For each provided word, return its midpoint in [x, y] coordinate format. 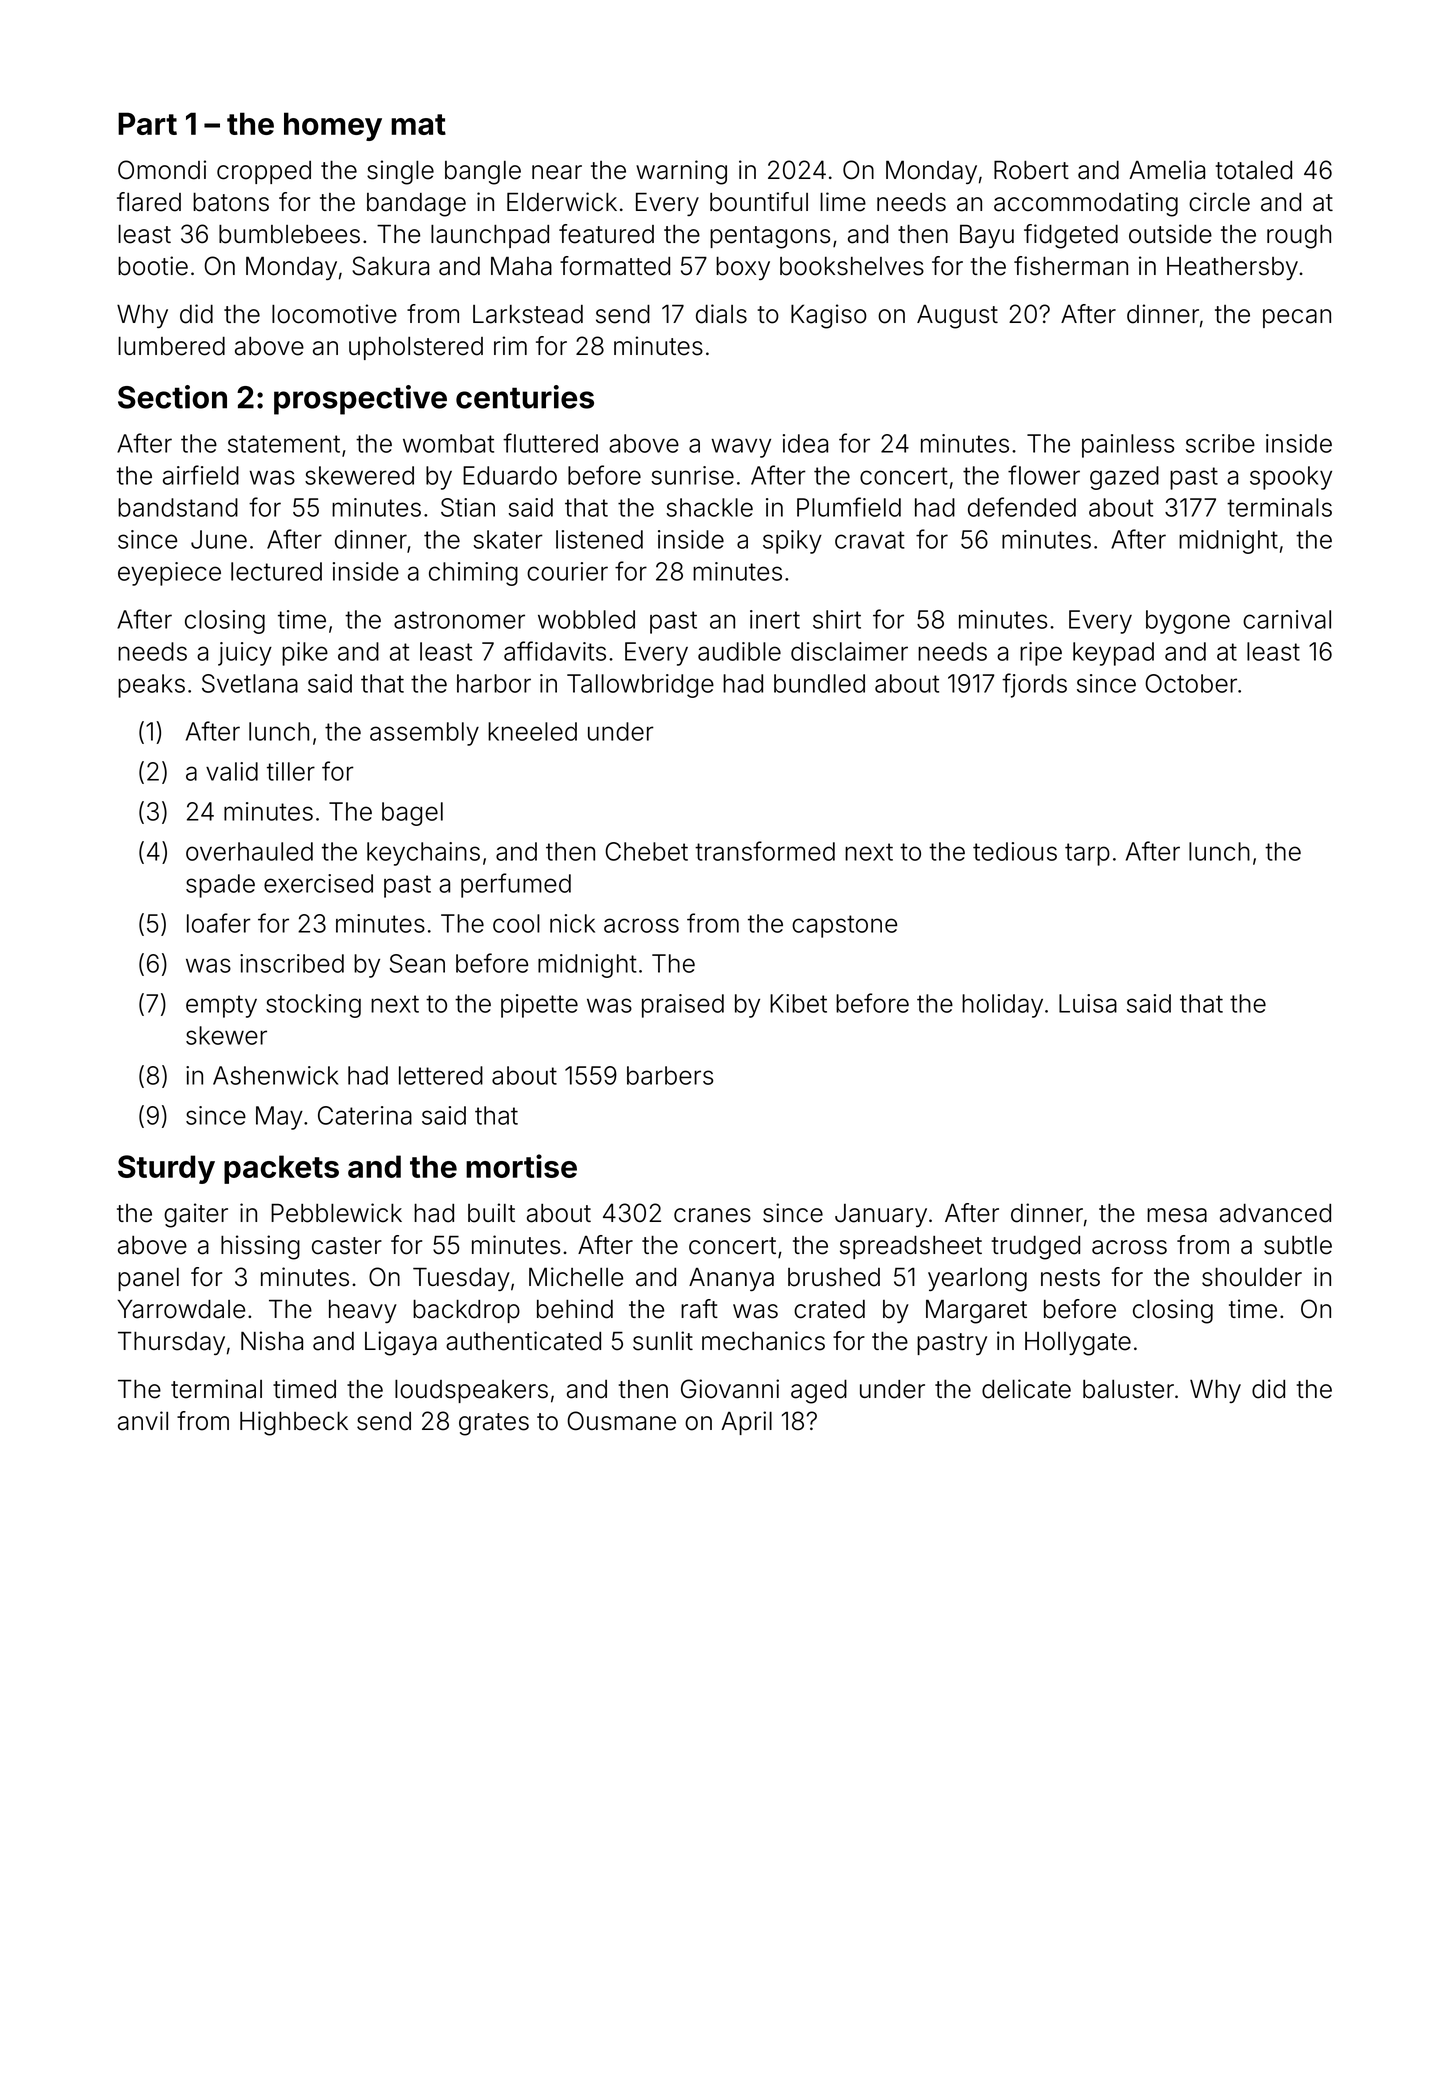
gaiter [196, 1215]
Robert [1031, 170]
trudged [1035, 1248]
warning [681, 172]
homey [333, 126]
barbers [670, 1075]
